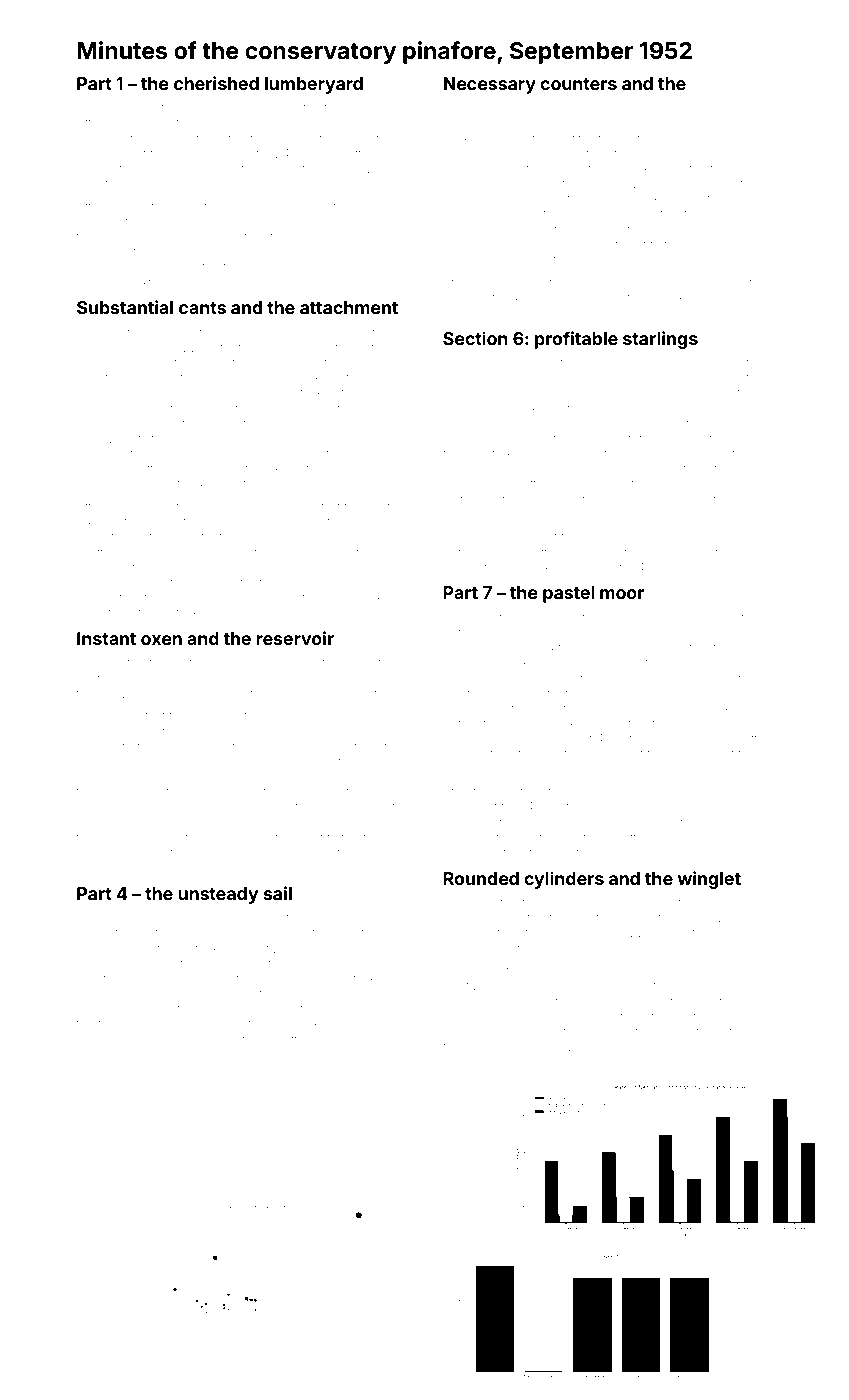 Image resolution: width=849 pixels, height=1400 pixels. I want to click on manatee, so click(729, 108).
